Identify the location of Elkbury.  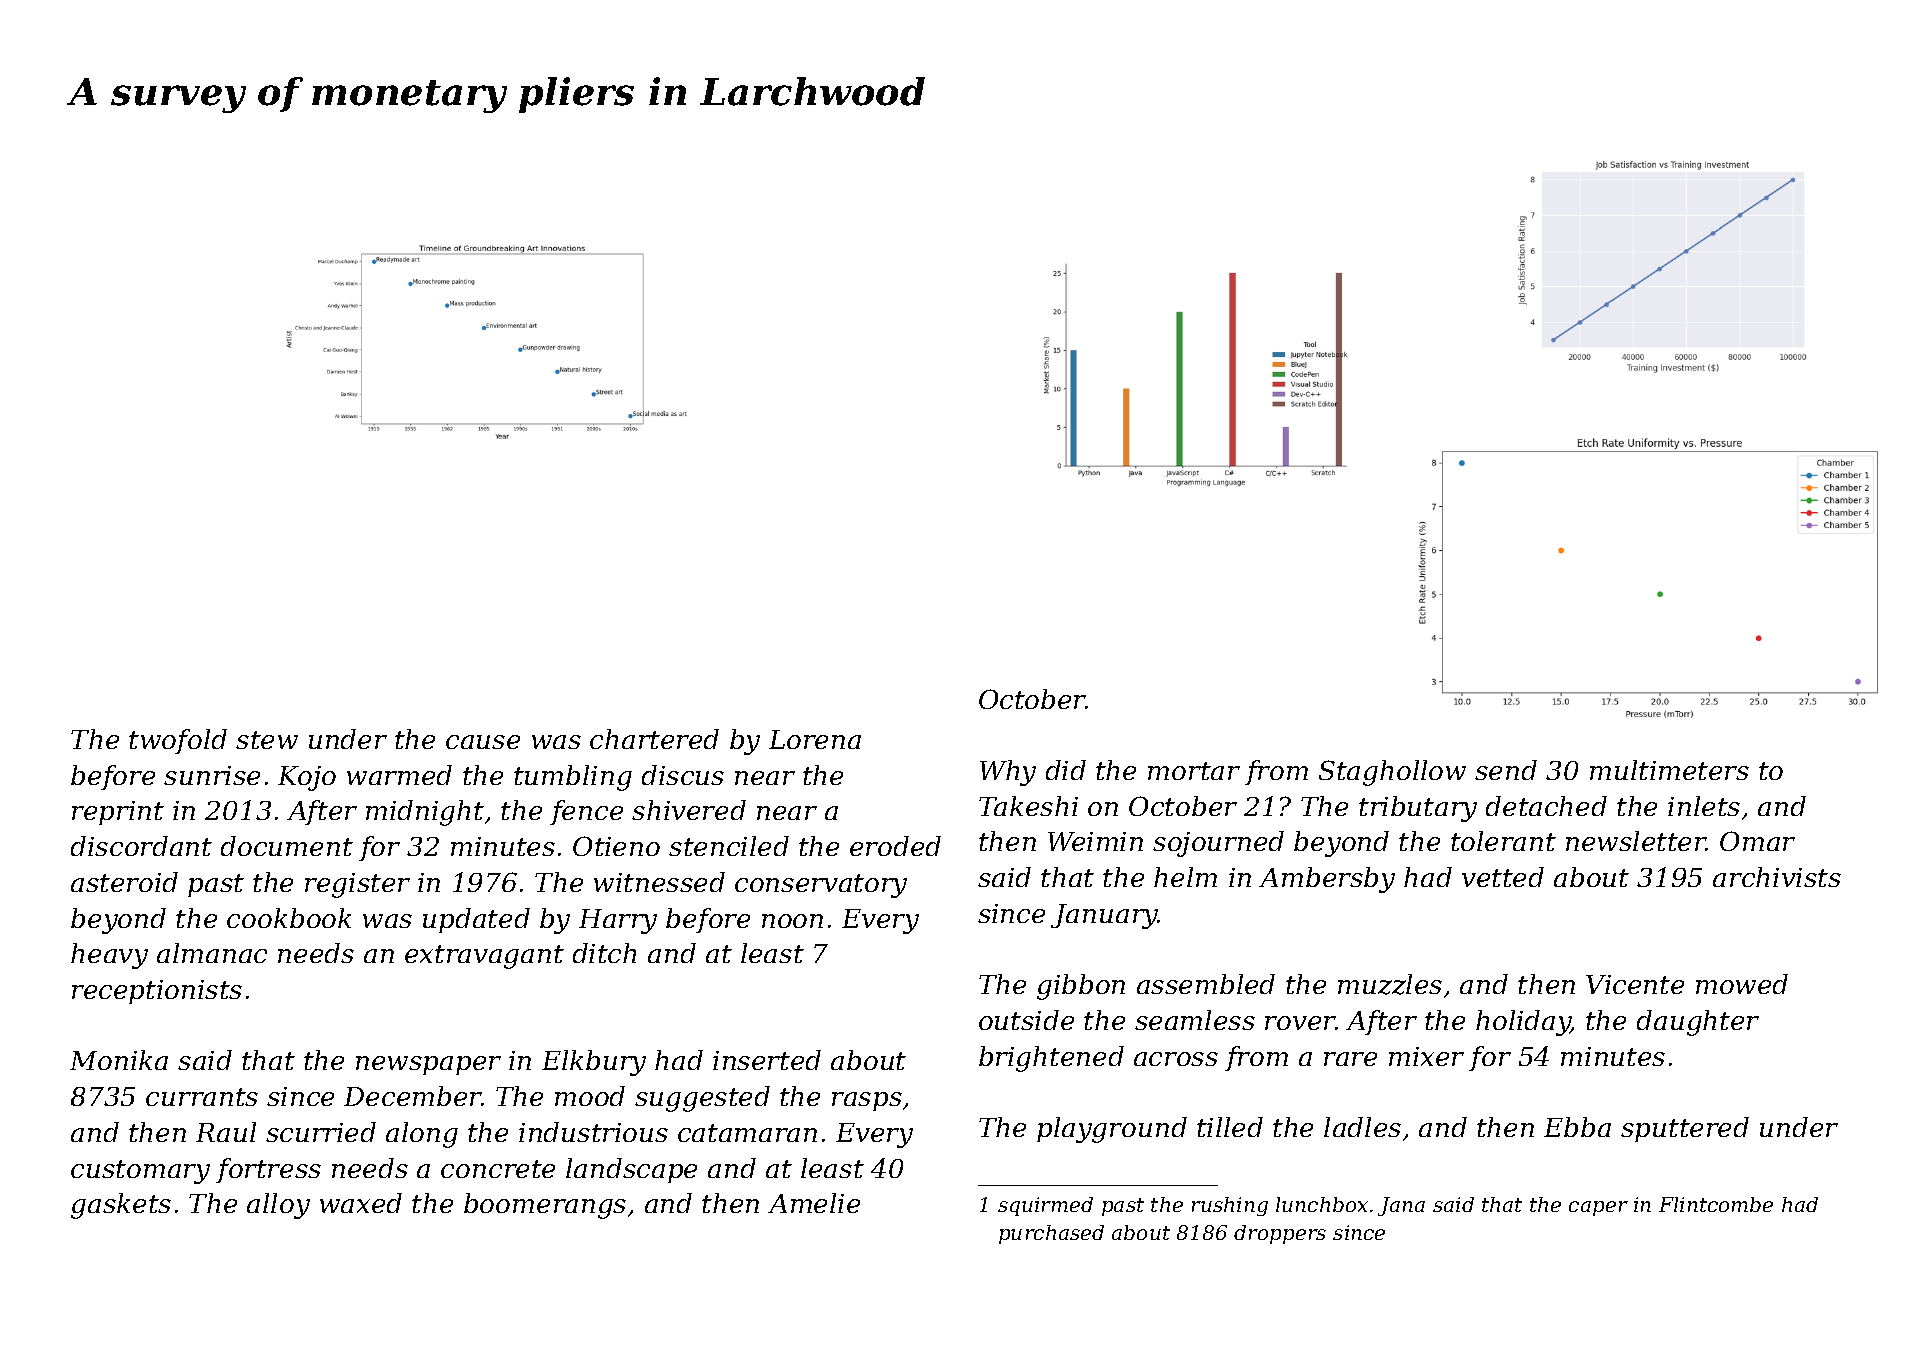
(594, 1063).
